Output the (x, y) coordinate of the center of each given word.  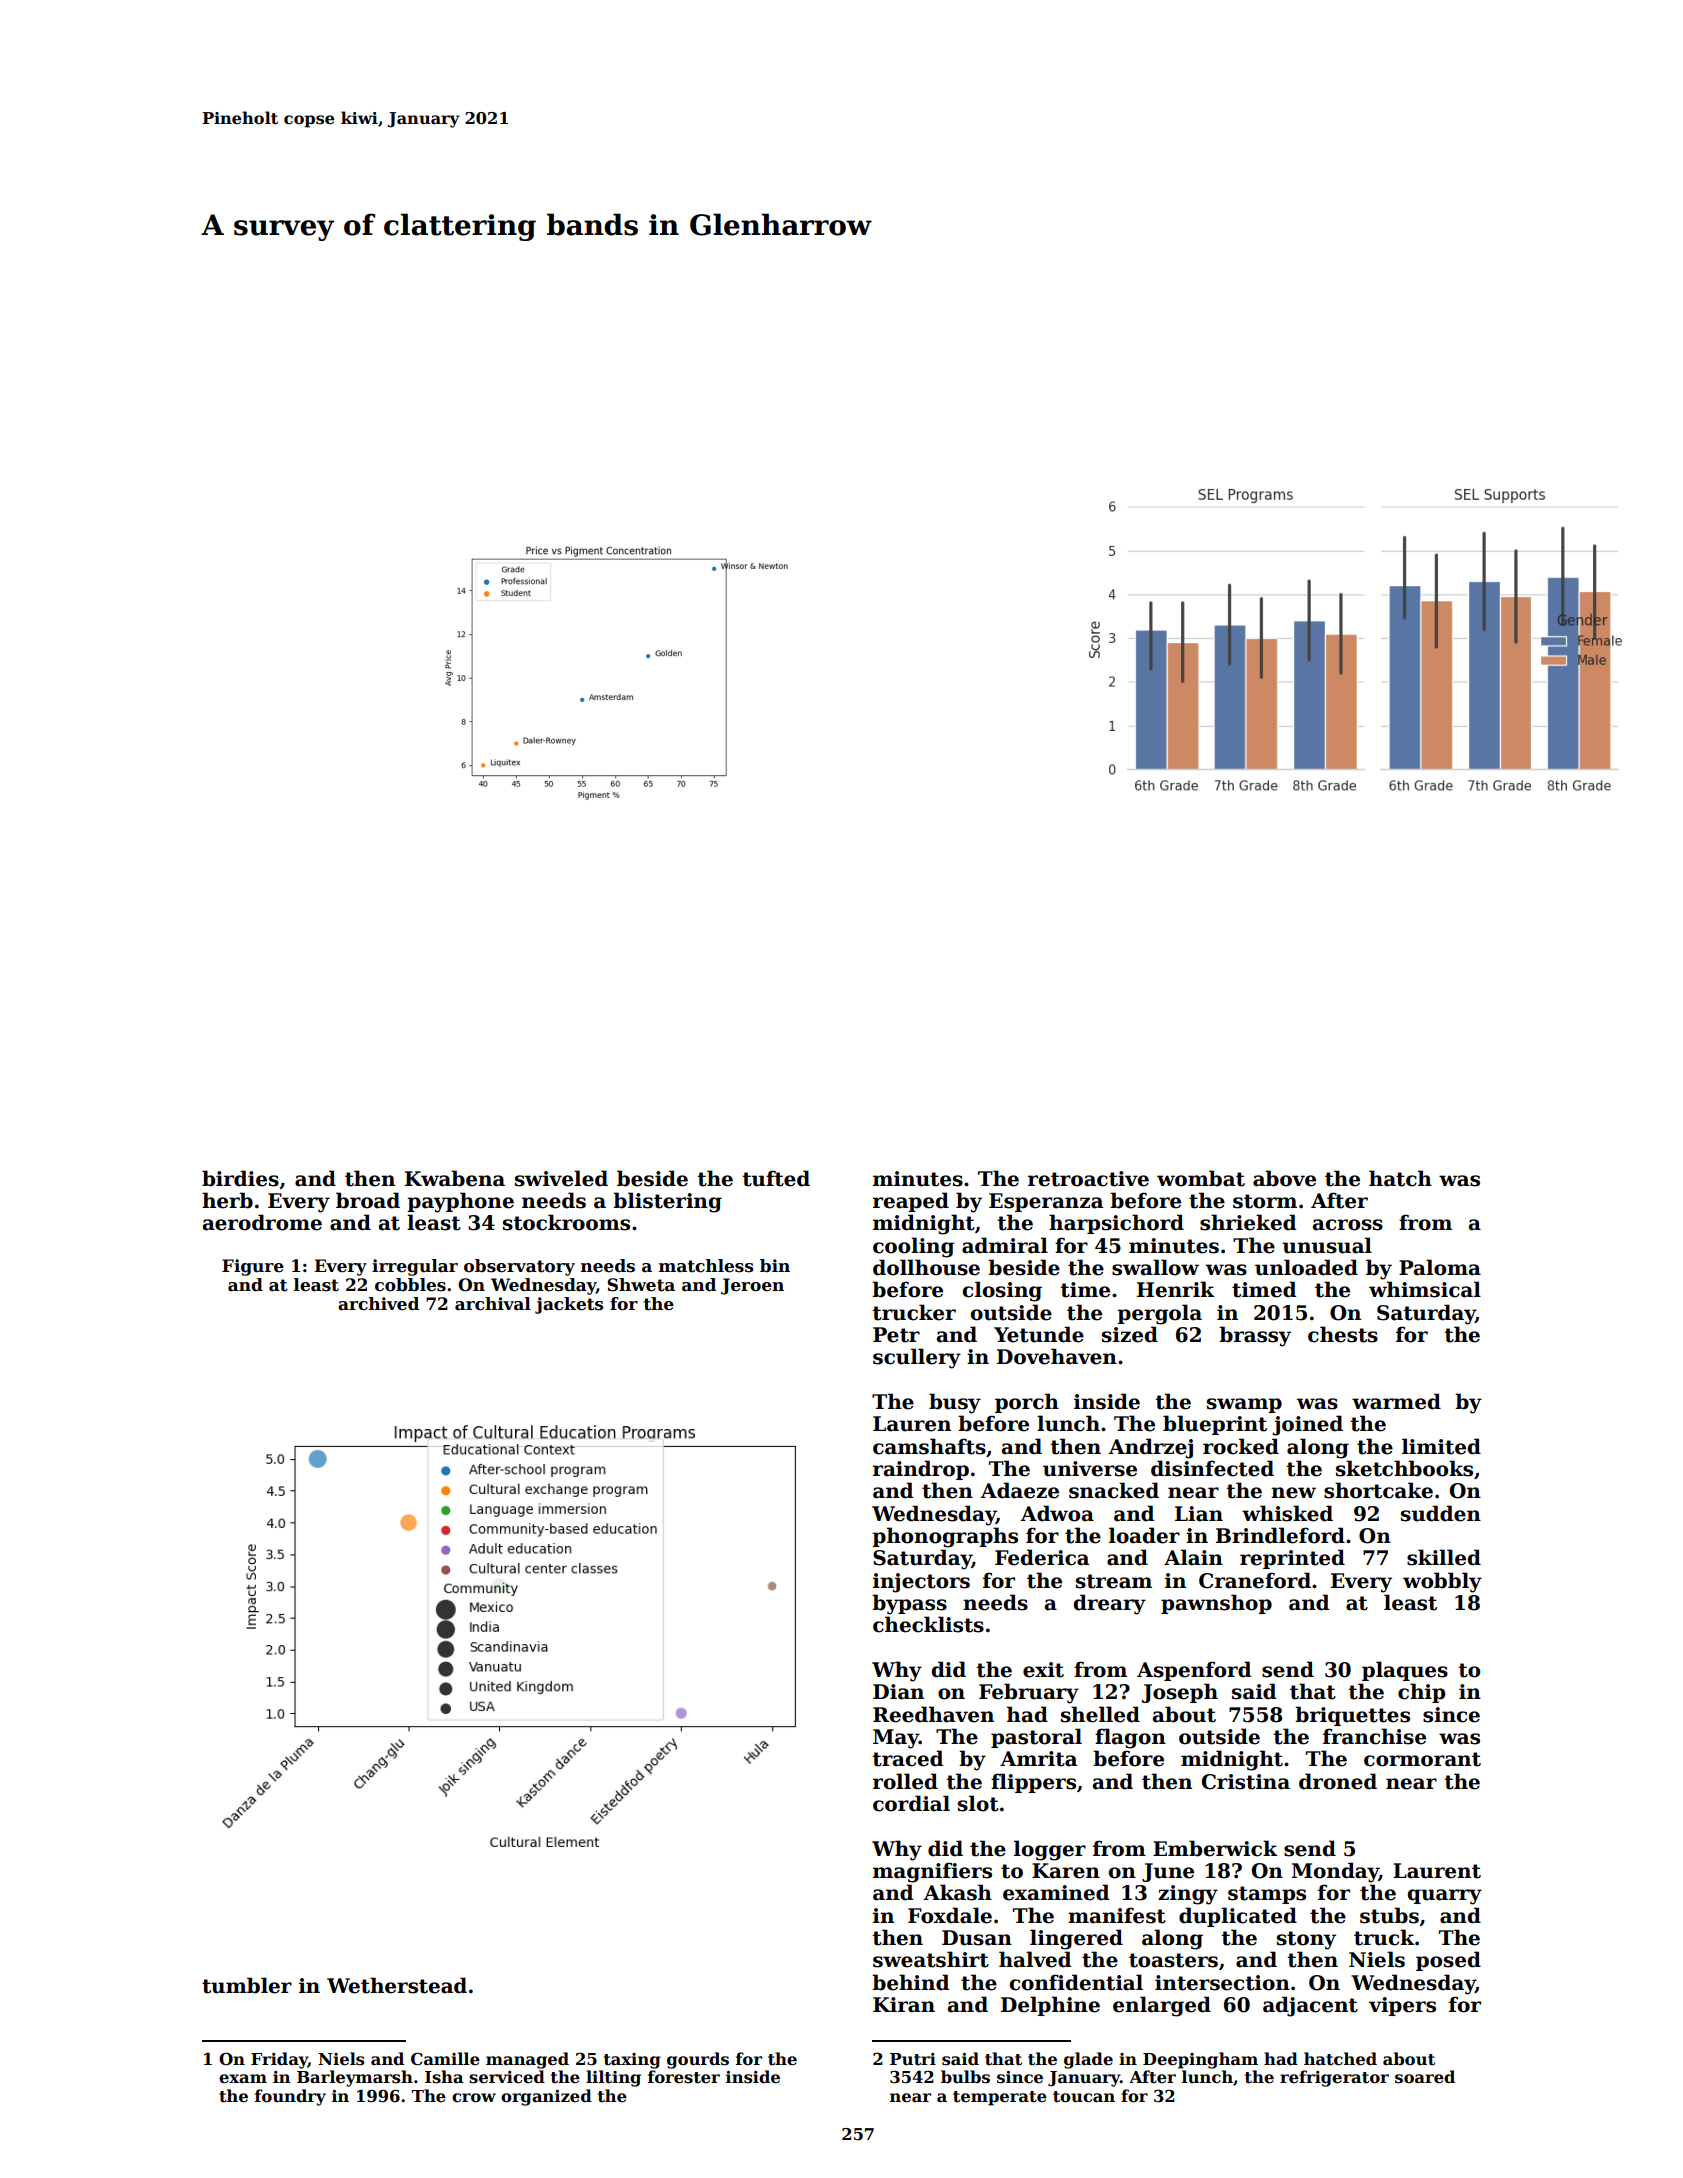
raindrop (921, 1470)
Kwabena (455, 1178)
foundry (290, 2097)
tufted (776, 1178)
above (1284, 1178)
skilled (1444, 1557)
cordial (911, 1803)
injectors (921, 1583)
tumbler (247, 1985)
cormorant (1422, 1759)
